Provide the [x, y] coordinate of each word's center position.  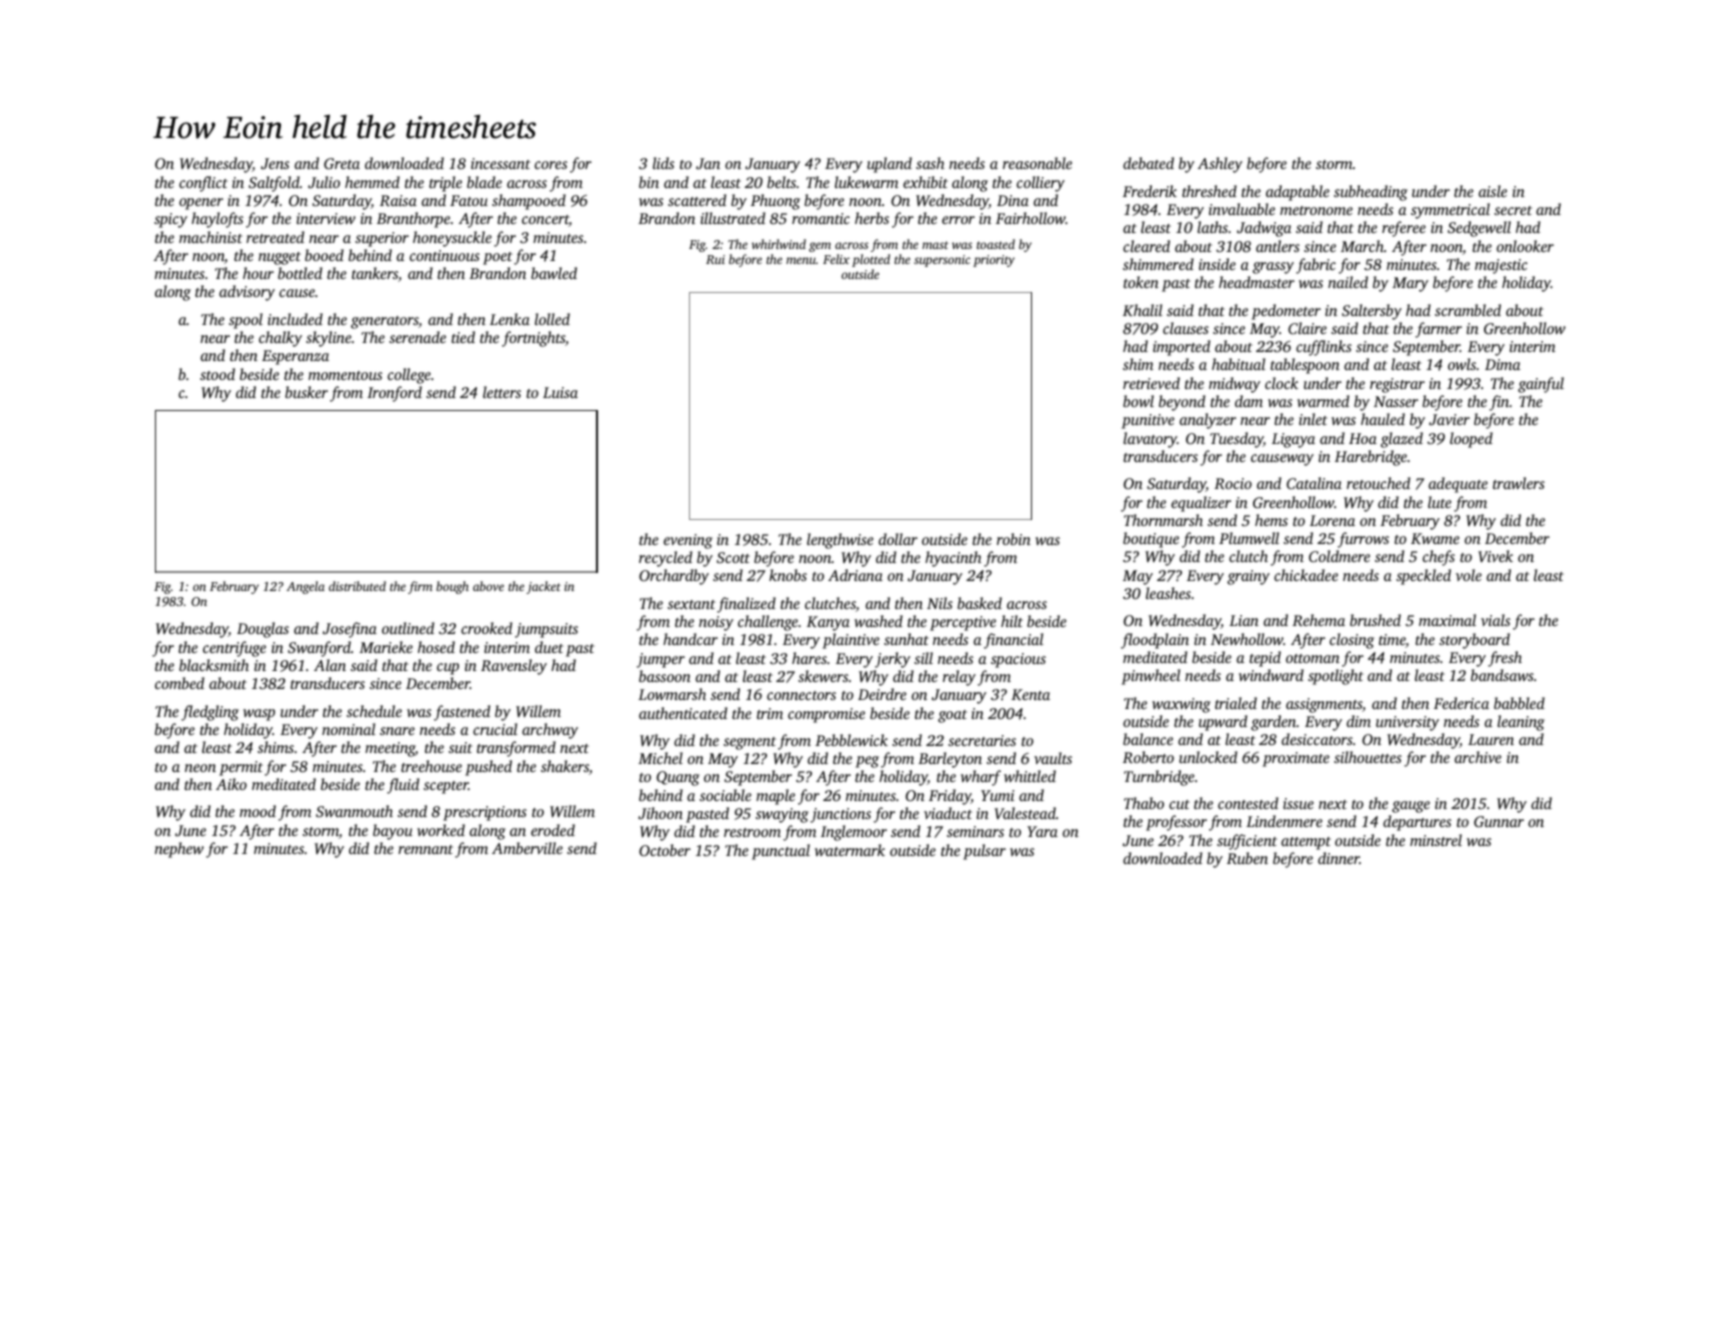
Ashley [1220, 165]
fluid [403, 786]
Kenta [1030, 694]
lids [663, 163]
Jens [275, 163]
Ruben [1247, 858]
